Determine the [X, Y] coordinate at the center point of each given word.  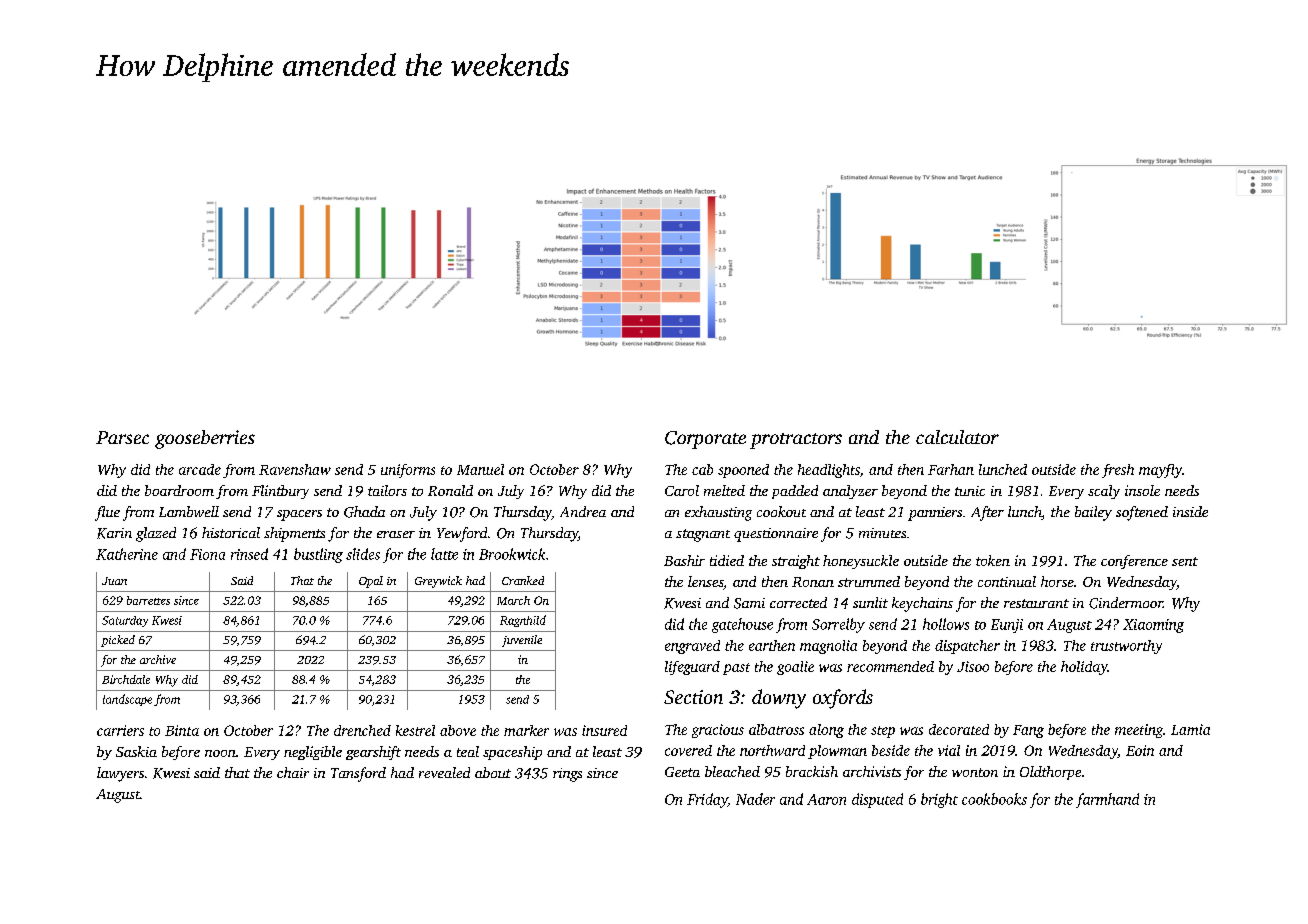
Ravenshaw [295, 469]
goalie [795, 668]
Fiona [207, 554]
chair [293, 772]
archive [158, 659]
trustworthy [1126, 647]
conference [1134, 562]
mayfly [1160, 471]
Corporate [705, 440]
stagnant [703, 535]
